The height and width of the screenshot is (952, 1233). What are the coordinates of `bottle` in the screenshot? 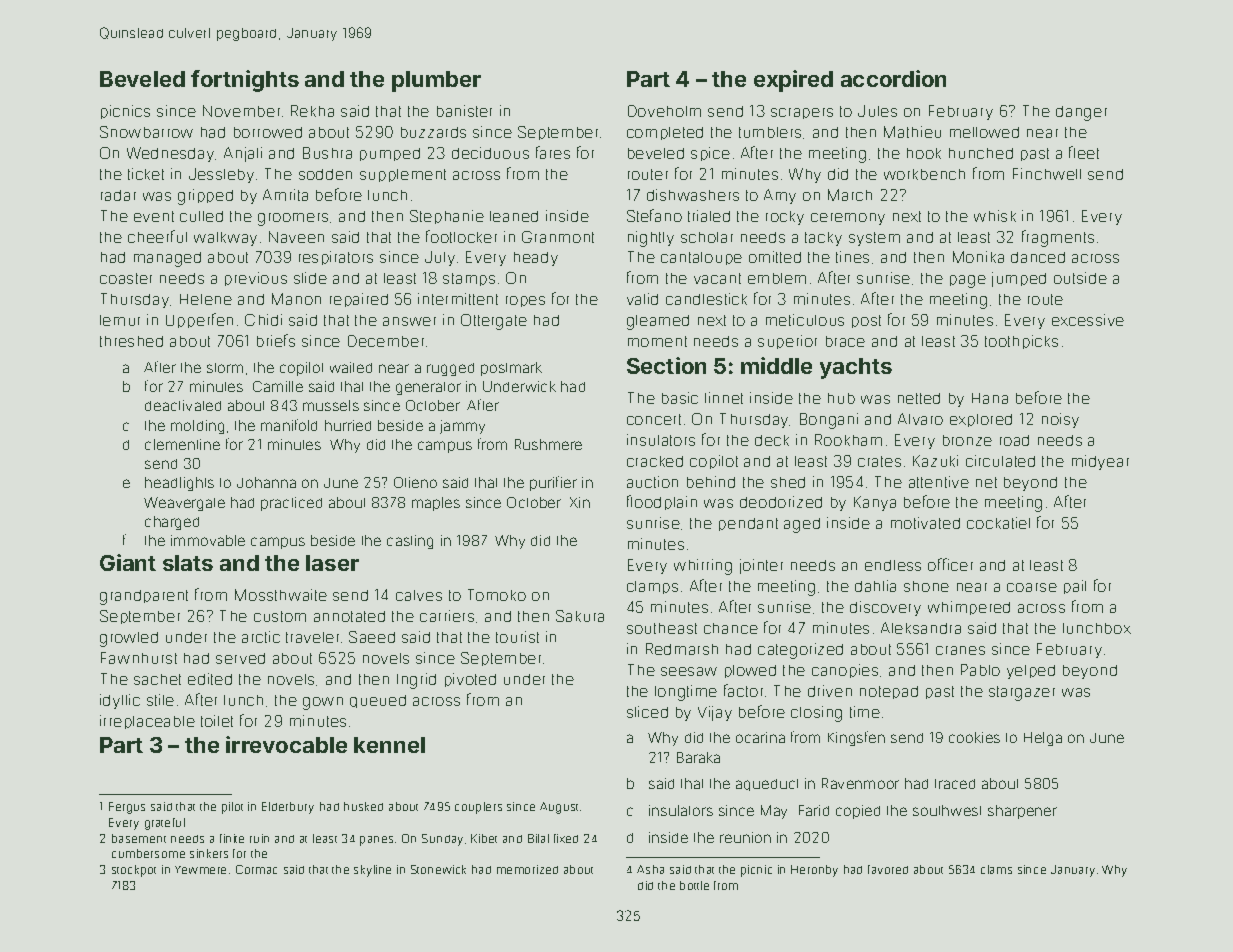 It's located at (694, 885).
